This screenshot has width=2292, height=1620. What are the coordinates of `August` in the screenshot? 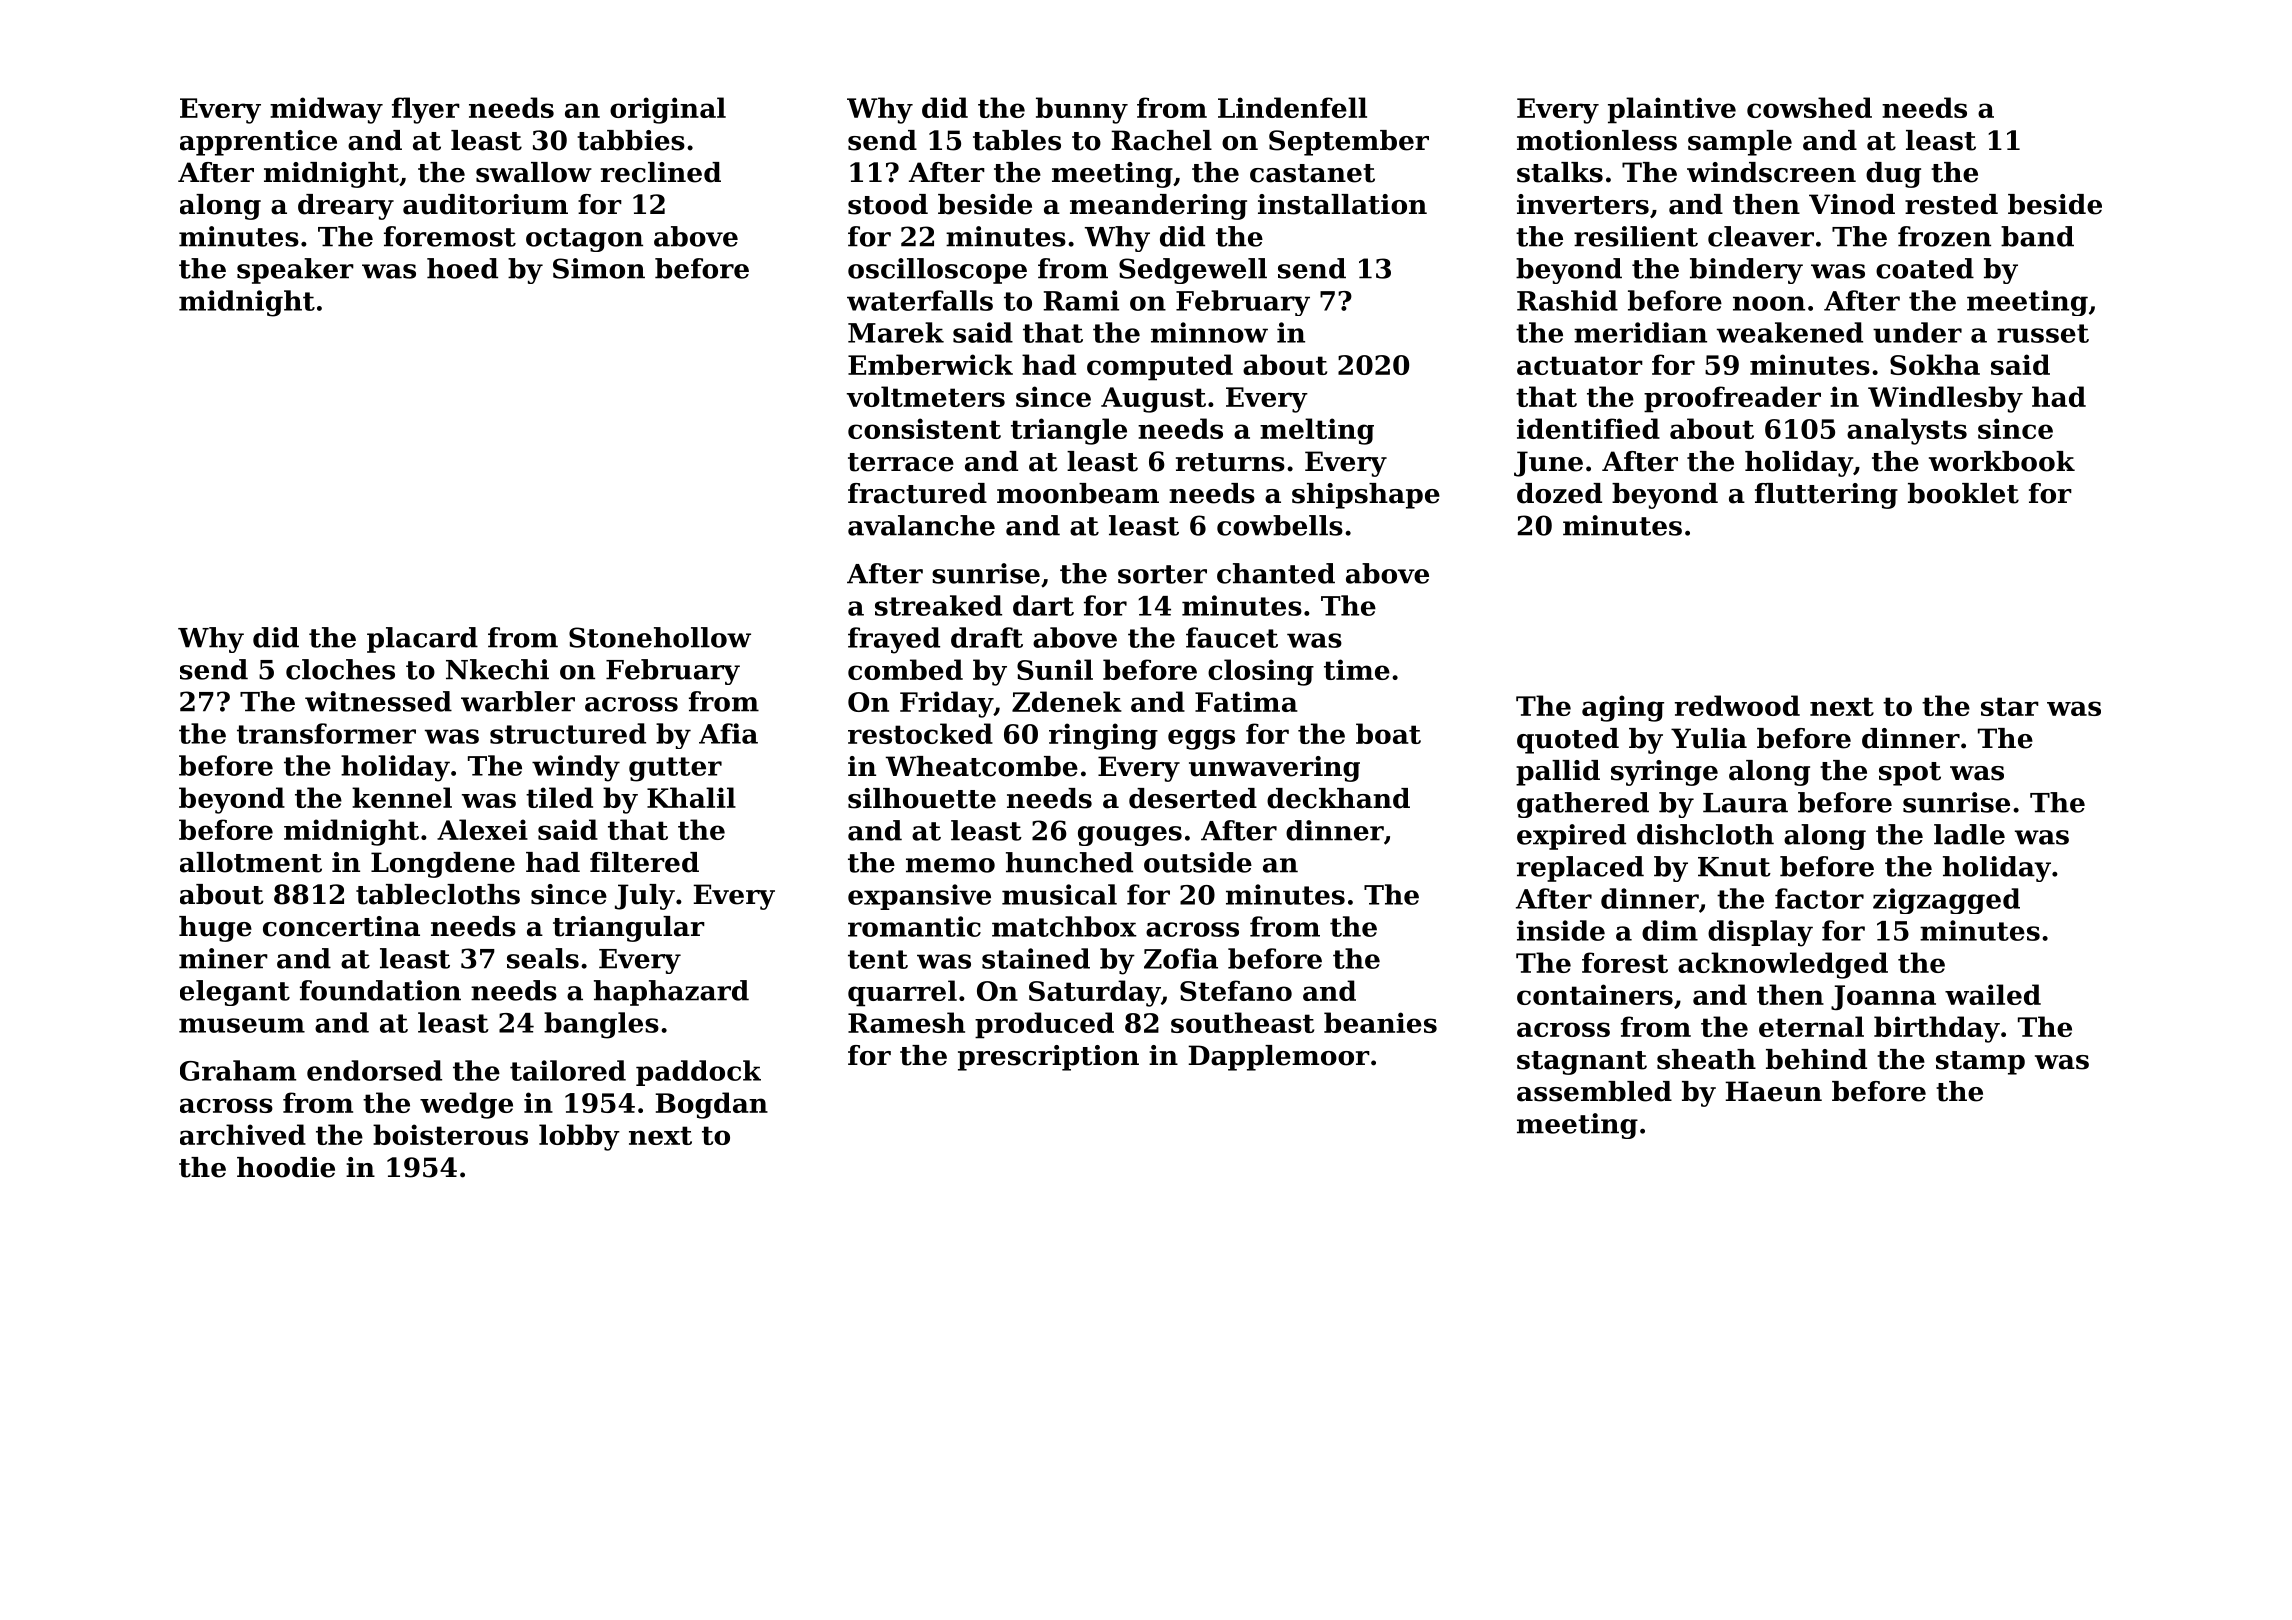 It's located at (1153, 400).
